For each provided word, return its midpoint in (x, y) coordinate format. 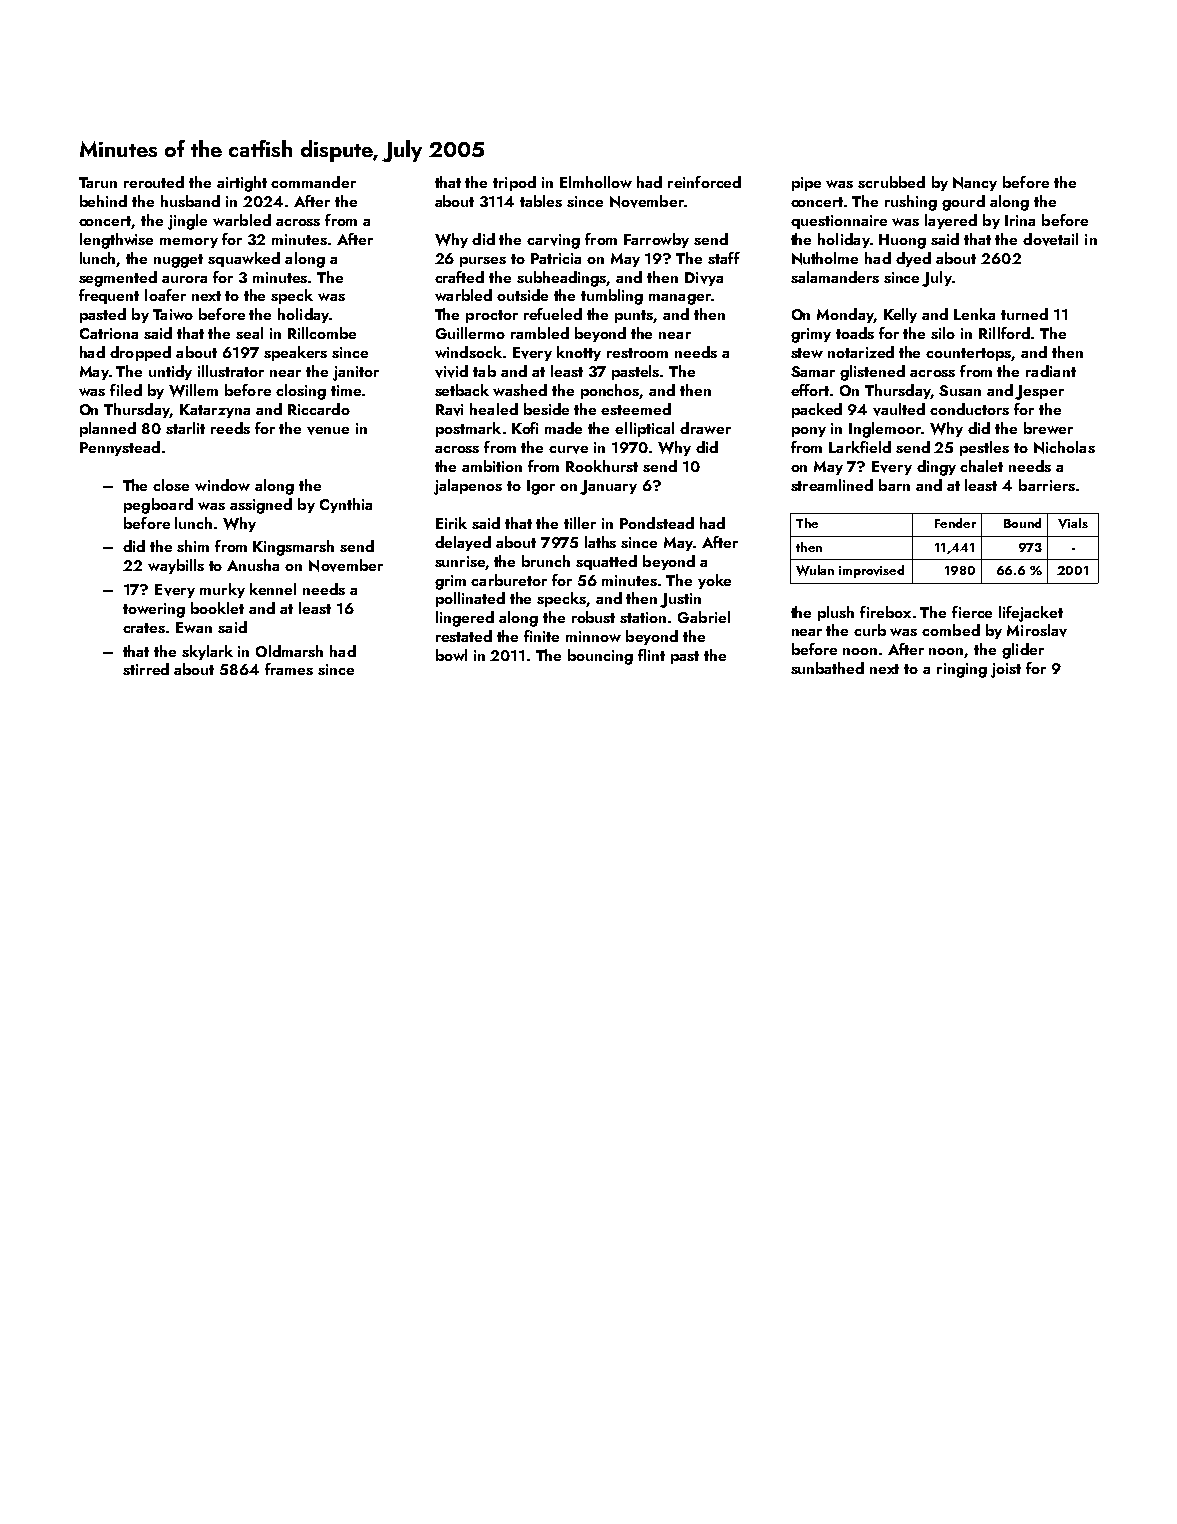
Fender (955, 523)
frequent (109, 296)
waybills (176, 566)
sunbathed (827, 668)
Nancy (975, 184)
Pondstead (657, 523)
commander (313, 182)
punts (634, 316)
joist (1006, 670)
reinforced (704, 182)
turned (1024, 314)
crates (144, 628)
